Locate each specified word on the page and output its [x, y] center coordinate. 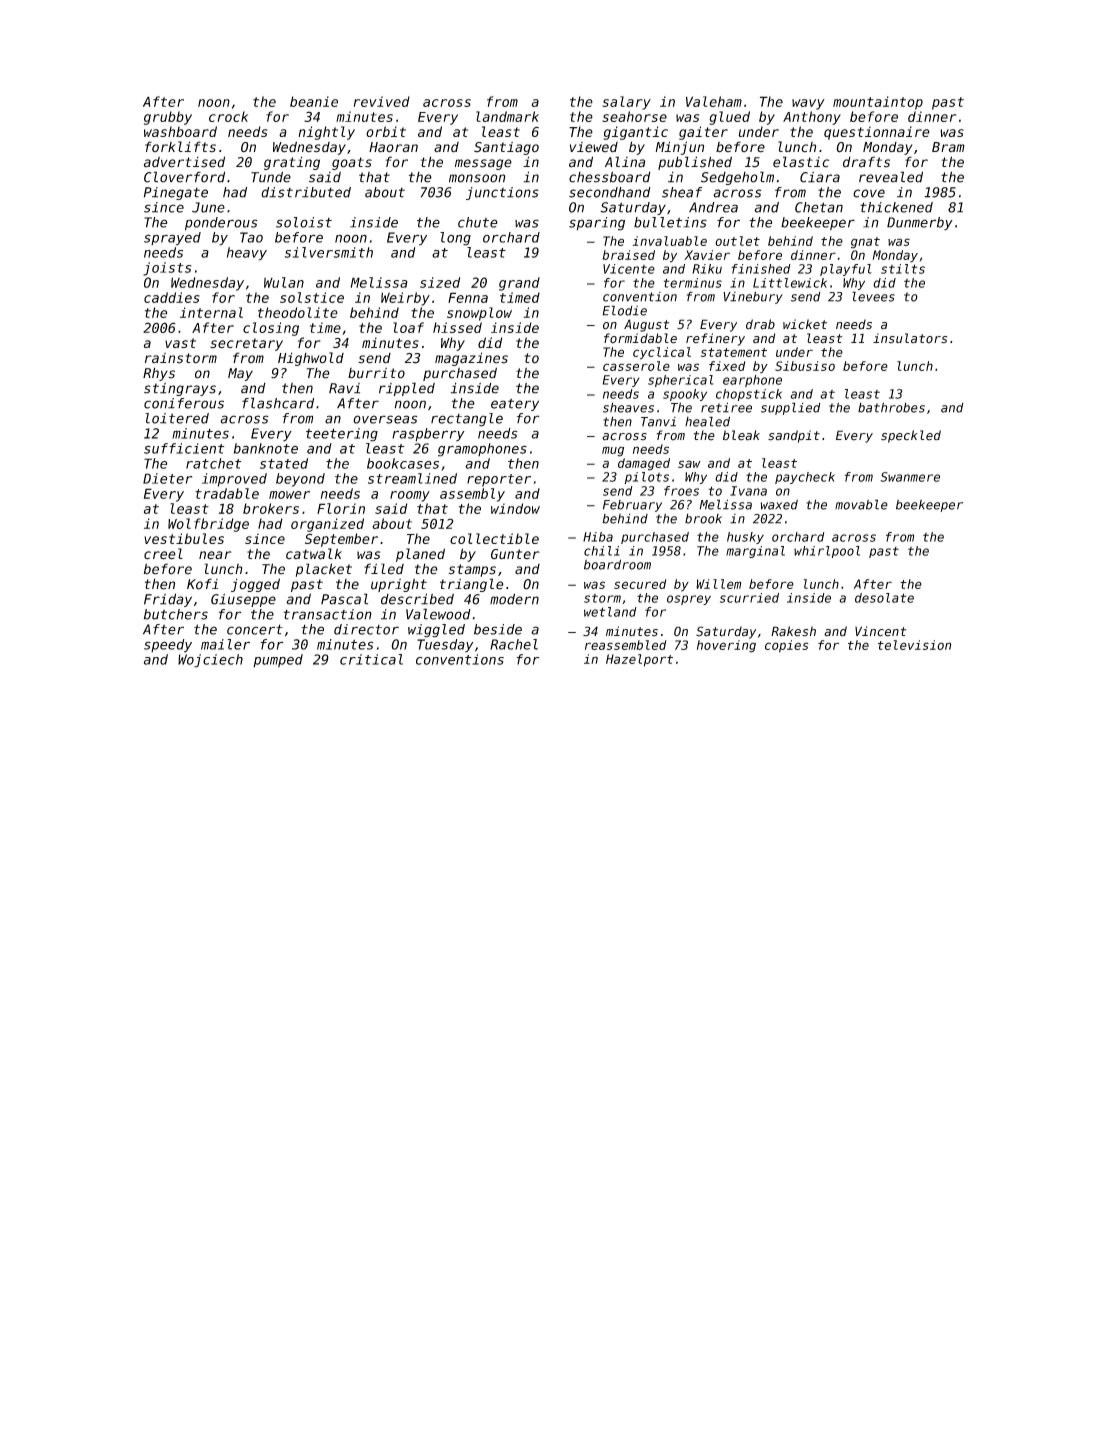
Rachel [514, 644]
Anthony [812, 118]
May [240, 374]
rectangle [467, 420]
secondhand [610, 192]
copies [787, 646]
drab [760, 324]
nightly [326, 133]
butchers [176, 614]
